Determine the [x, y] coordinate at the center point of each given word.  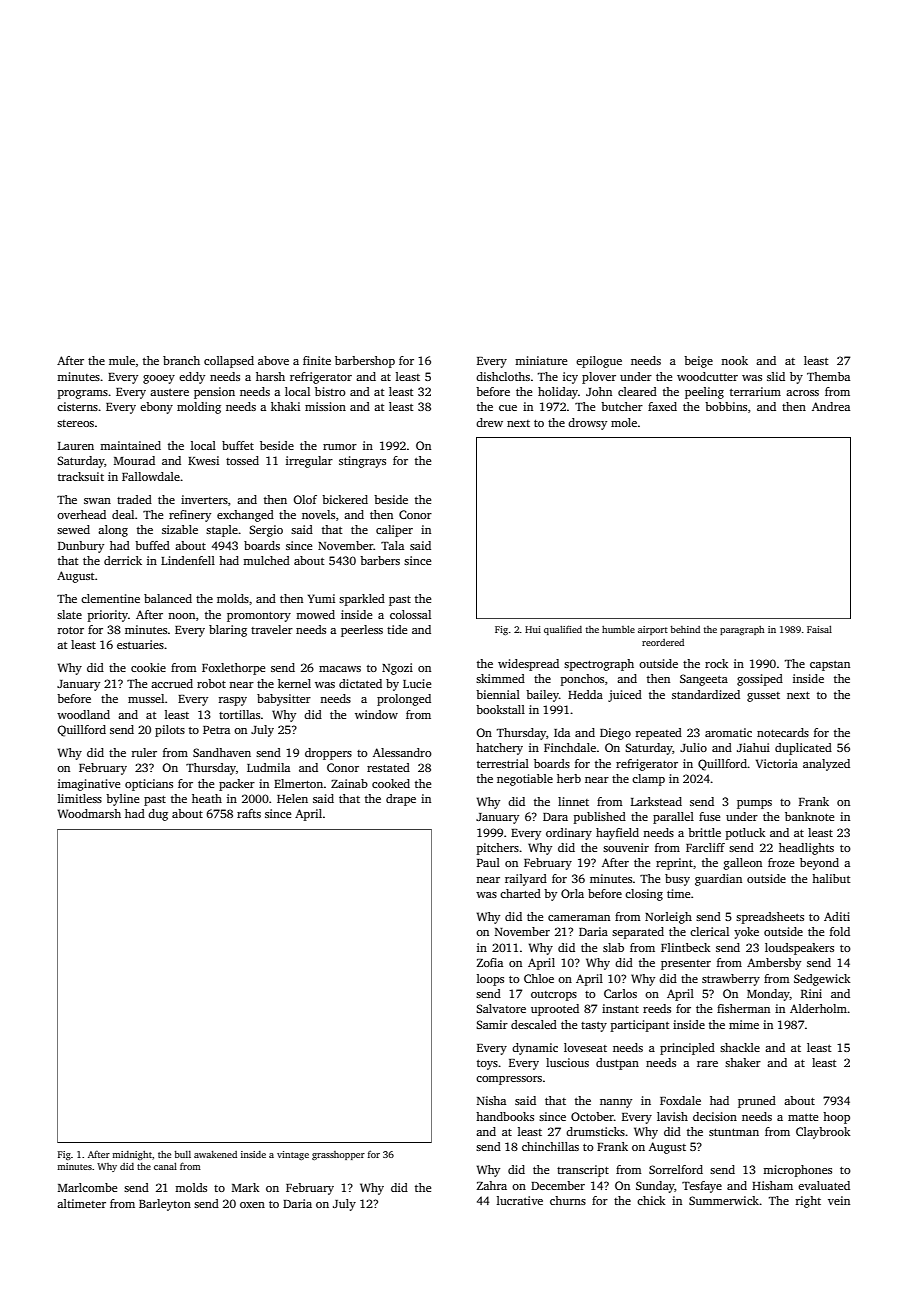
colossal [410, 614]
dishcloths [503, 376]
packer [237, 785]
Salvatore [501, 1008]
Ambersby [774, 964]
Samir [492, 1024]
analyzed [826, 765]
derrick [123, 560]
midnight [132, 1155]
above [273, 360]
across [802, 393]
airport [653, 630]
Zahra [492, 1185]
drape [401, 800]
